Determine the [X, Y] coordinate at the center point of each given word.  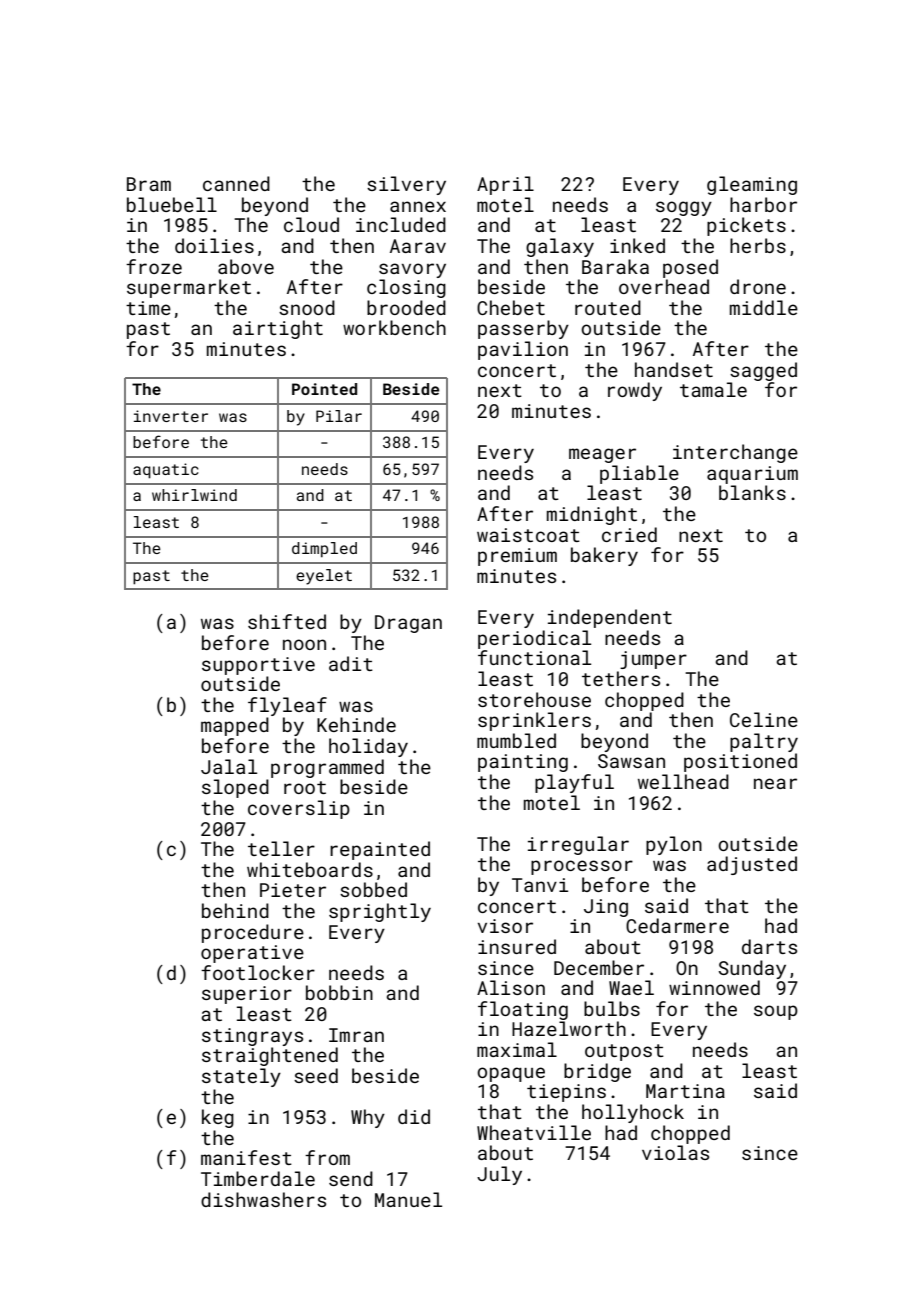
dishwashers [263, 1199]
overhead [664, 286]
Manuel [408, 1199]
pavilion [523, 350]
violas [675, 1152]
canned [236, 183]
